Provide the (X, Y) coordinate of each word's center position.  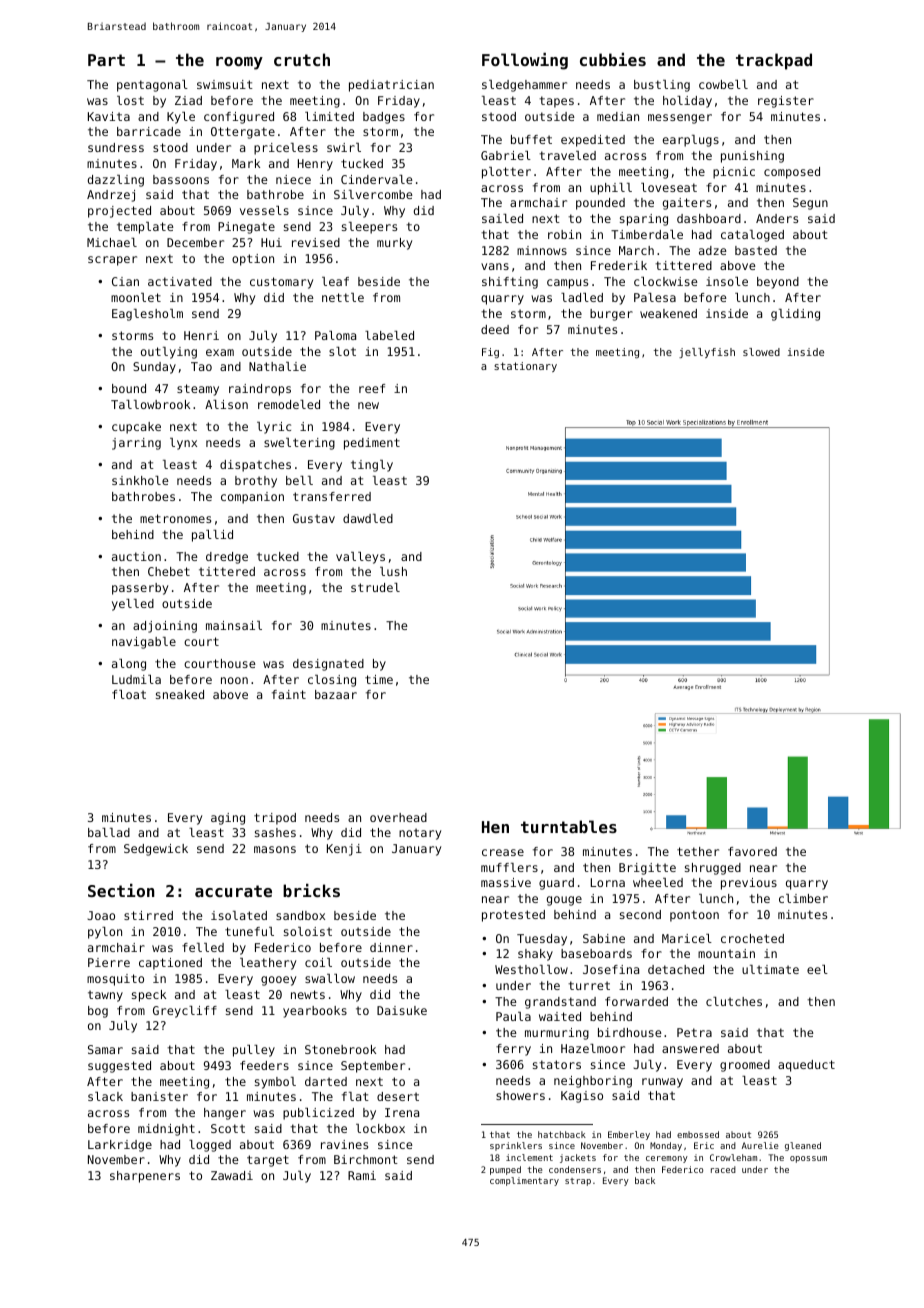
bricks (311, 890)
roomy (239, 63)
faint (289, 694)
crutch (302, 59)
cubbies (613, 59)
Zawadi (232, 1175)
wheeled (658, 882)
